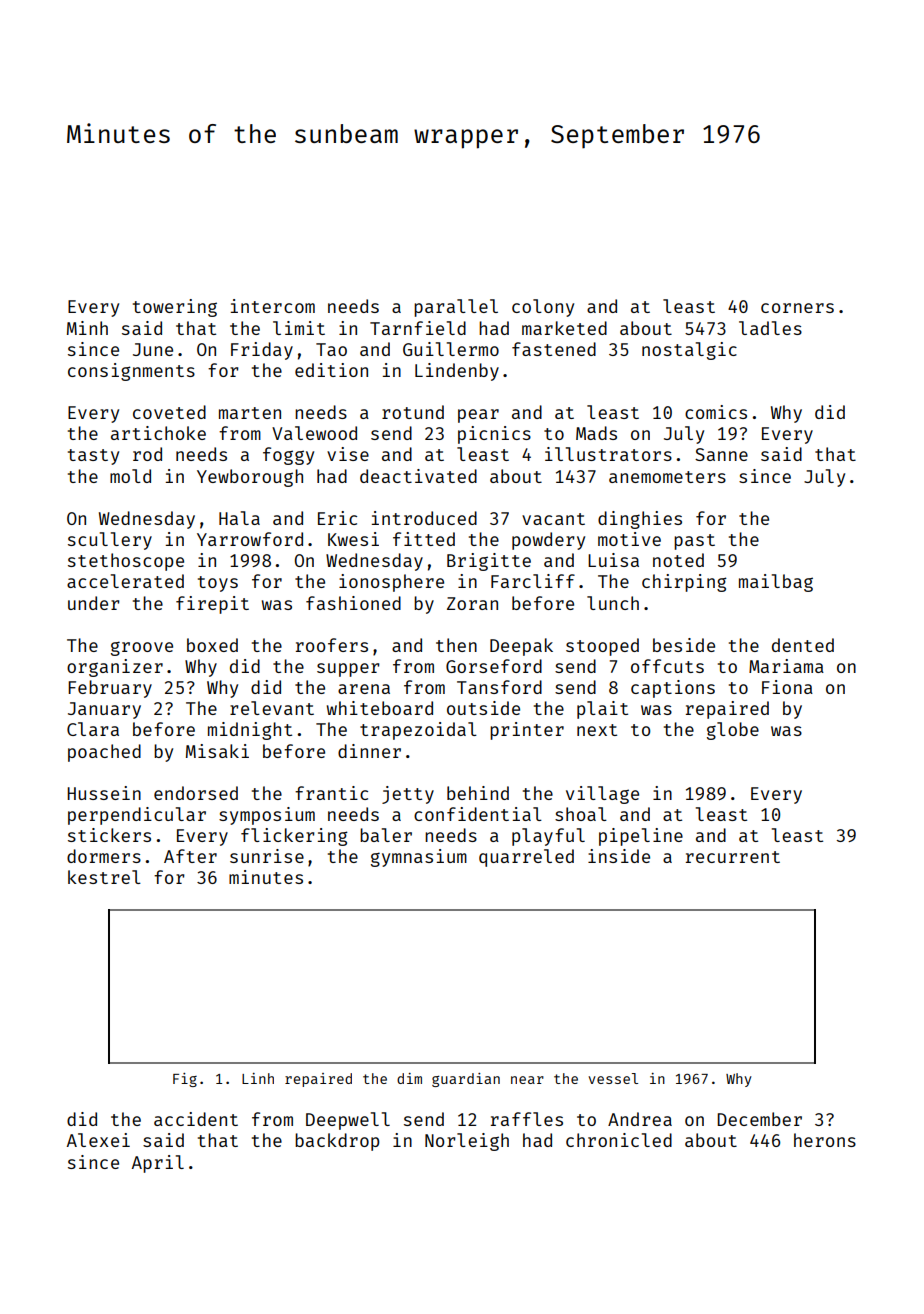 The image size is (924, 1314). I want to click on vessel, so click(613, 1078).
